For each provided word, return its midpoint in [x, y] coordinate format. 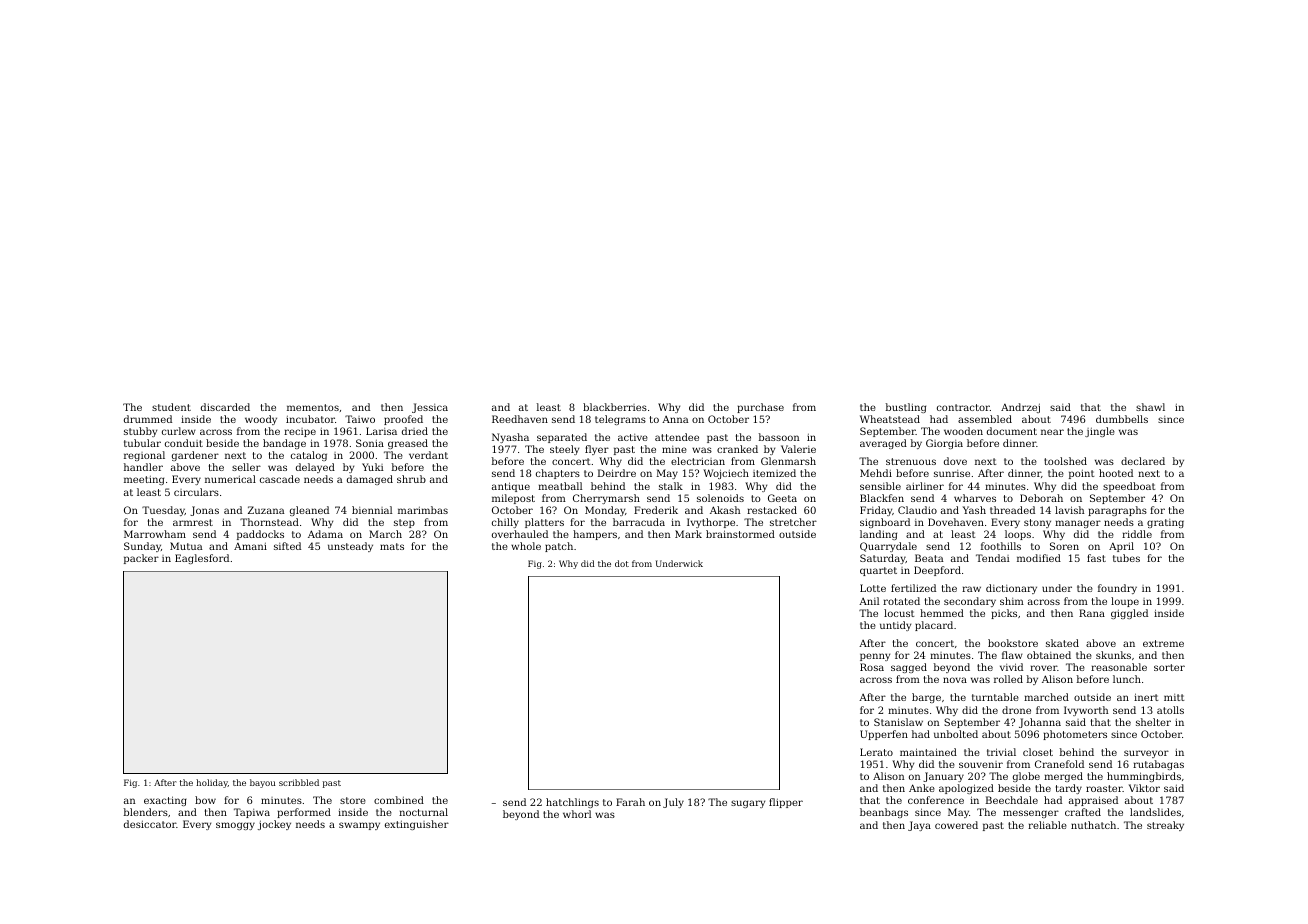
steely [564, 450]
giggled [1129, 614]
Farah [630, 802]
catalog [309, 456]
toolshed [1065, 461]
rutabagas [1158, 765]
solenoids [720, 498]
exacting [165, 801]
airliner [925, 486]
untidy [895, 626]
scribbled [299, 782]
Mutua [186, 546]
